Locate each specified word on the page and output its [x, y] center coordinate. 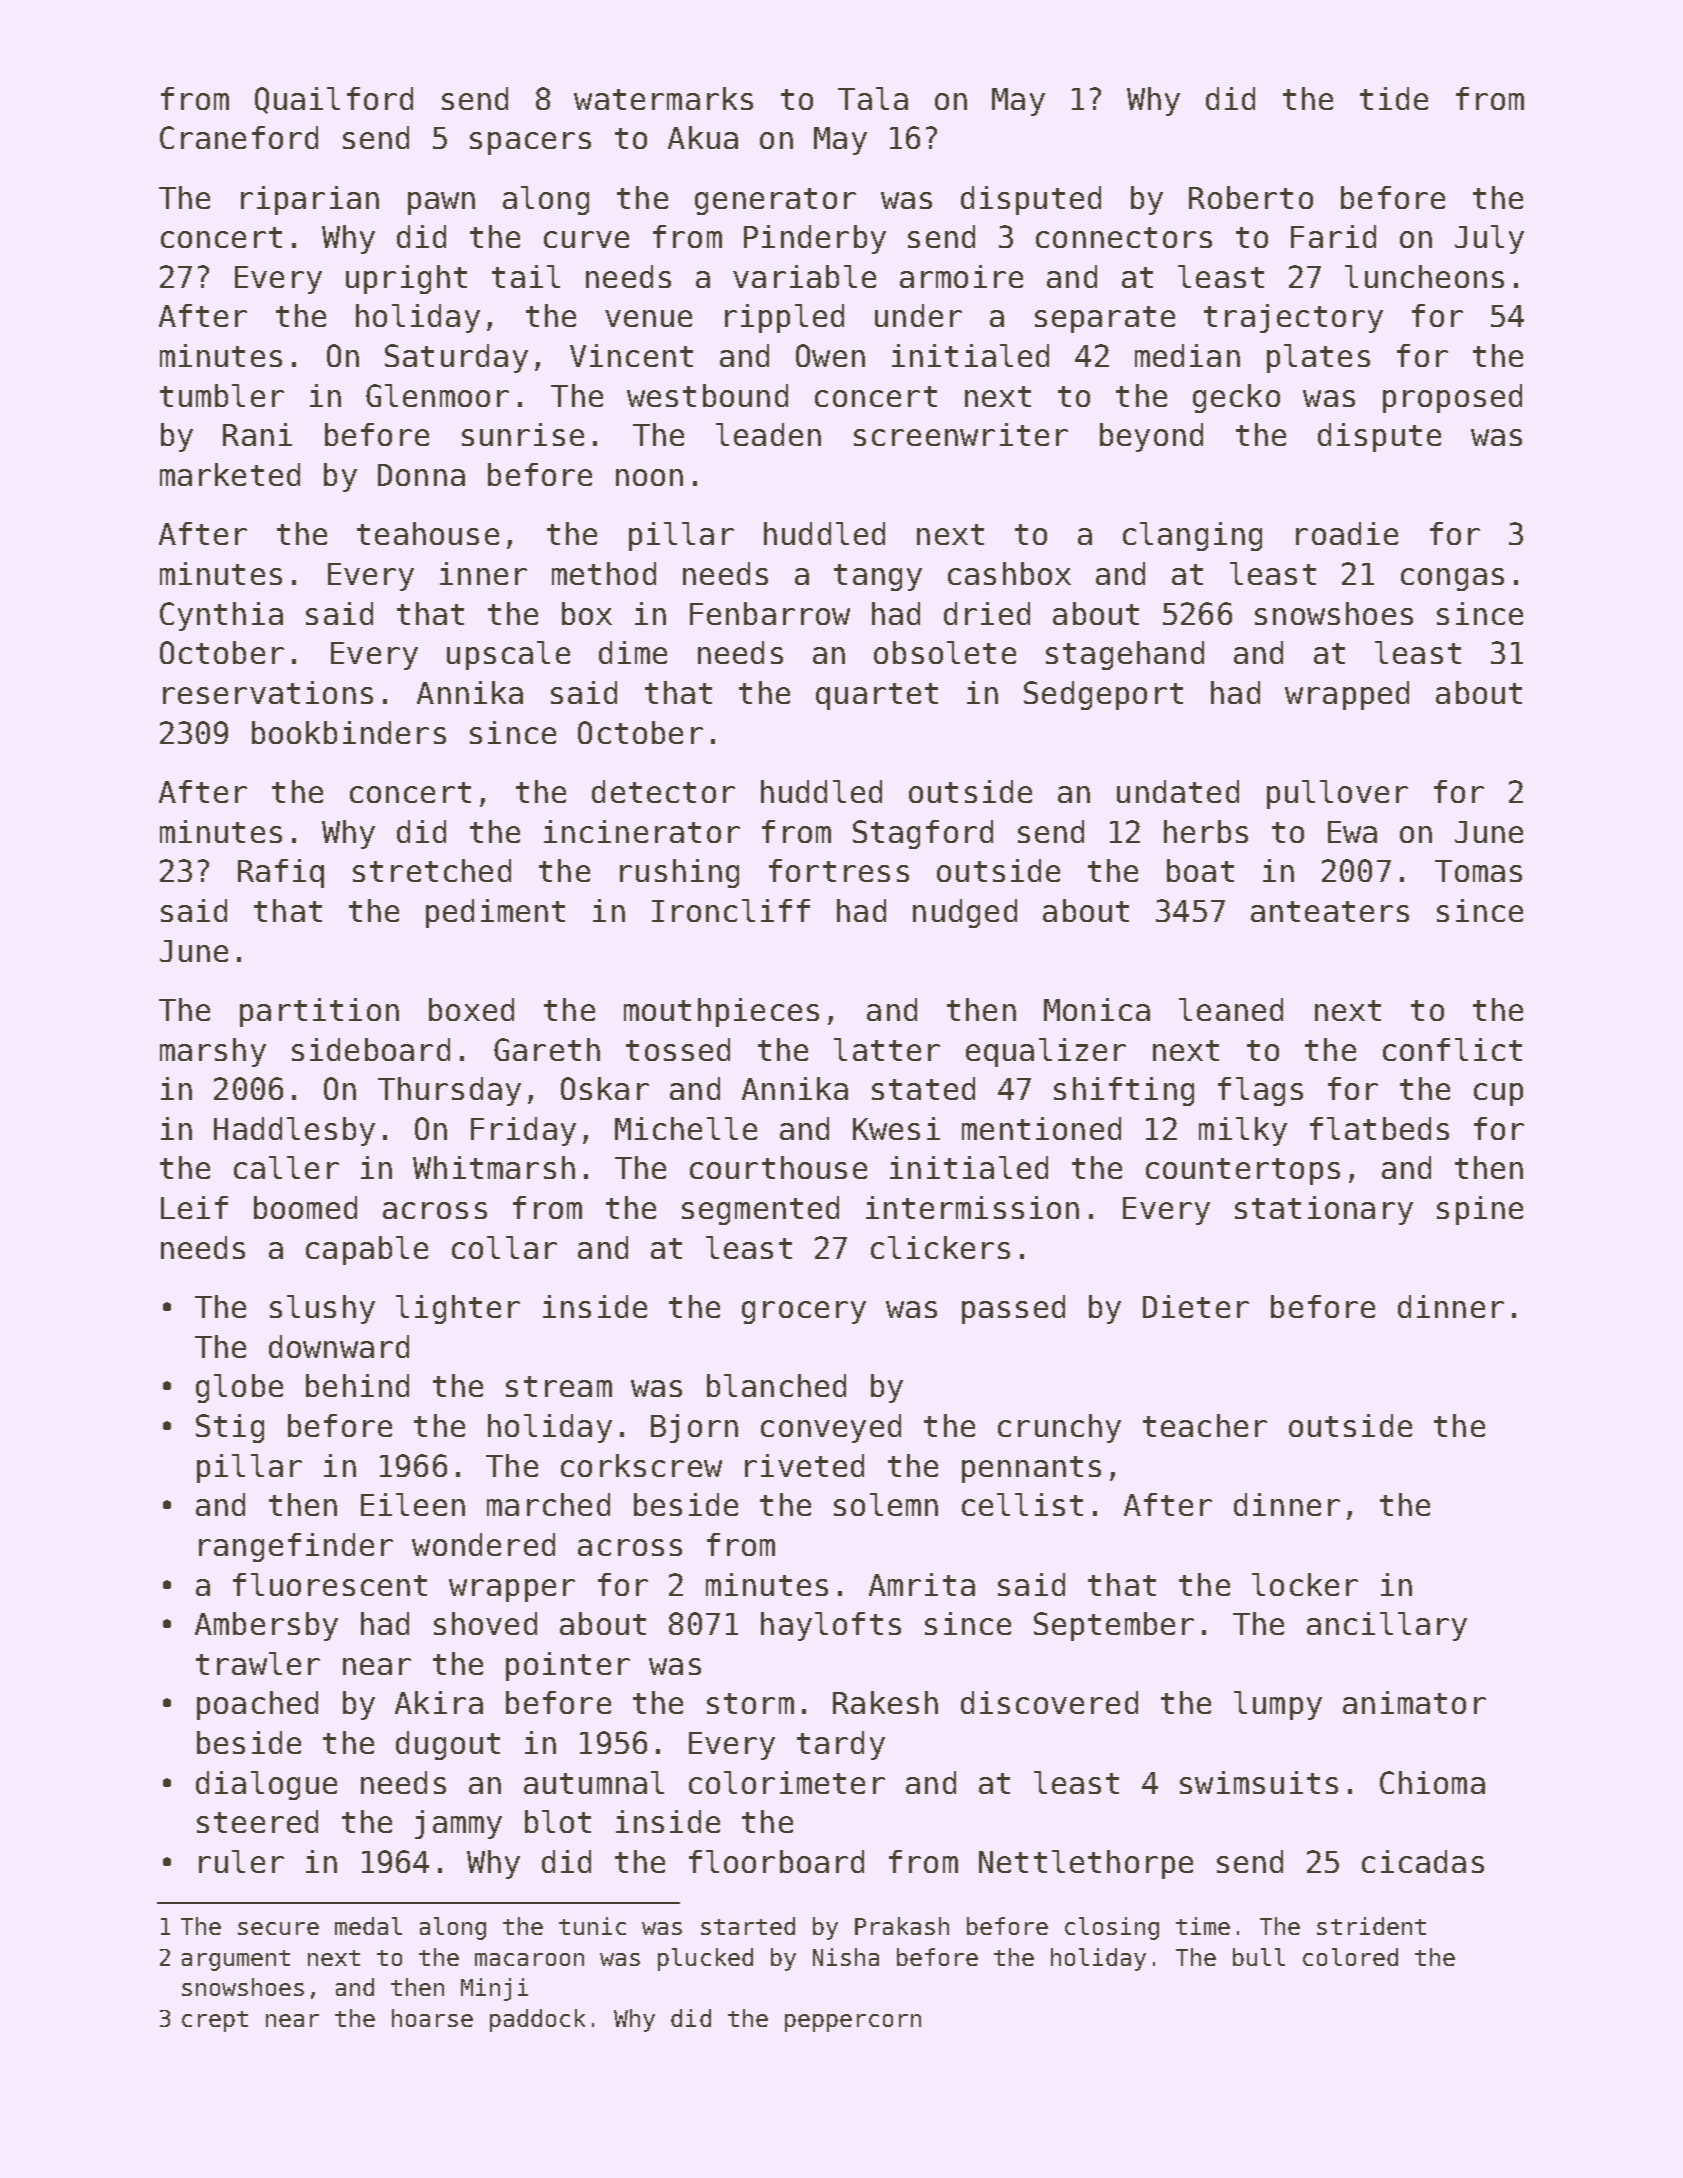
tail [526, 276]
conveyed [831, 1428]
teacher [1205, 1425]
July [1489, 239]
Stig [230, 1428]
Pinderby [815, 239]
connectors [1124, 237]
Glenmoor [437, 395]
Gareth [547, 1049]
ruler [241, 1861]
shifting [1124, 1091]
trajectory [1293, 318]
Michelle [686, 1128]
